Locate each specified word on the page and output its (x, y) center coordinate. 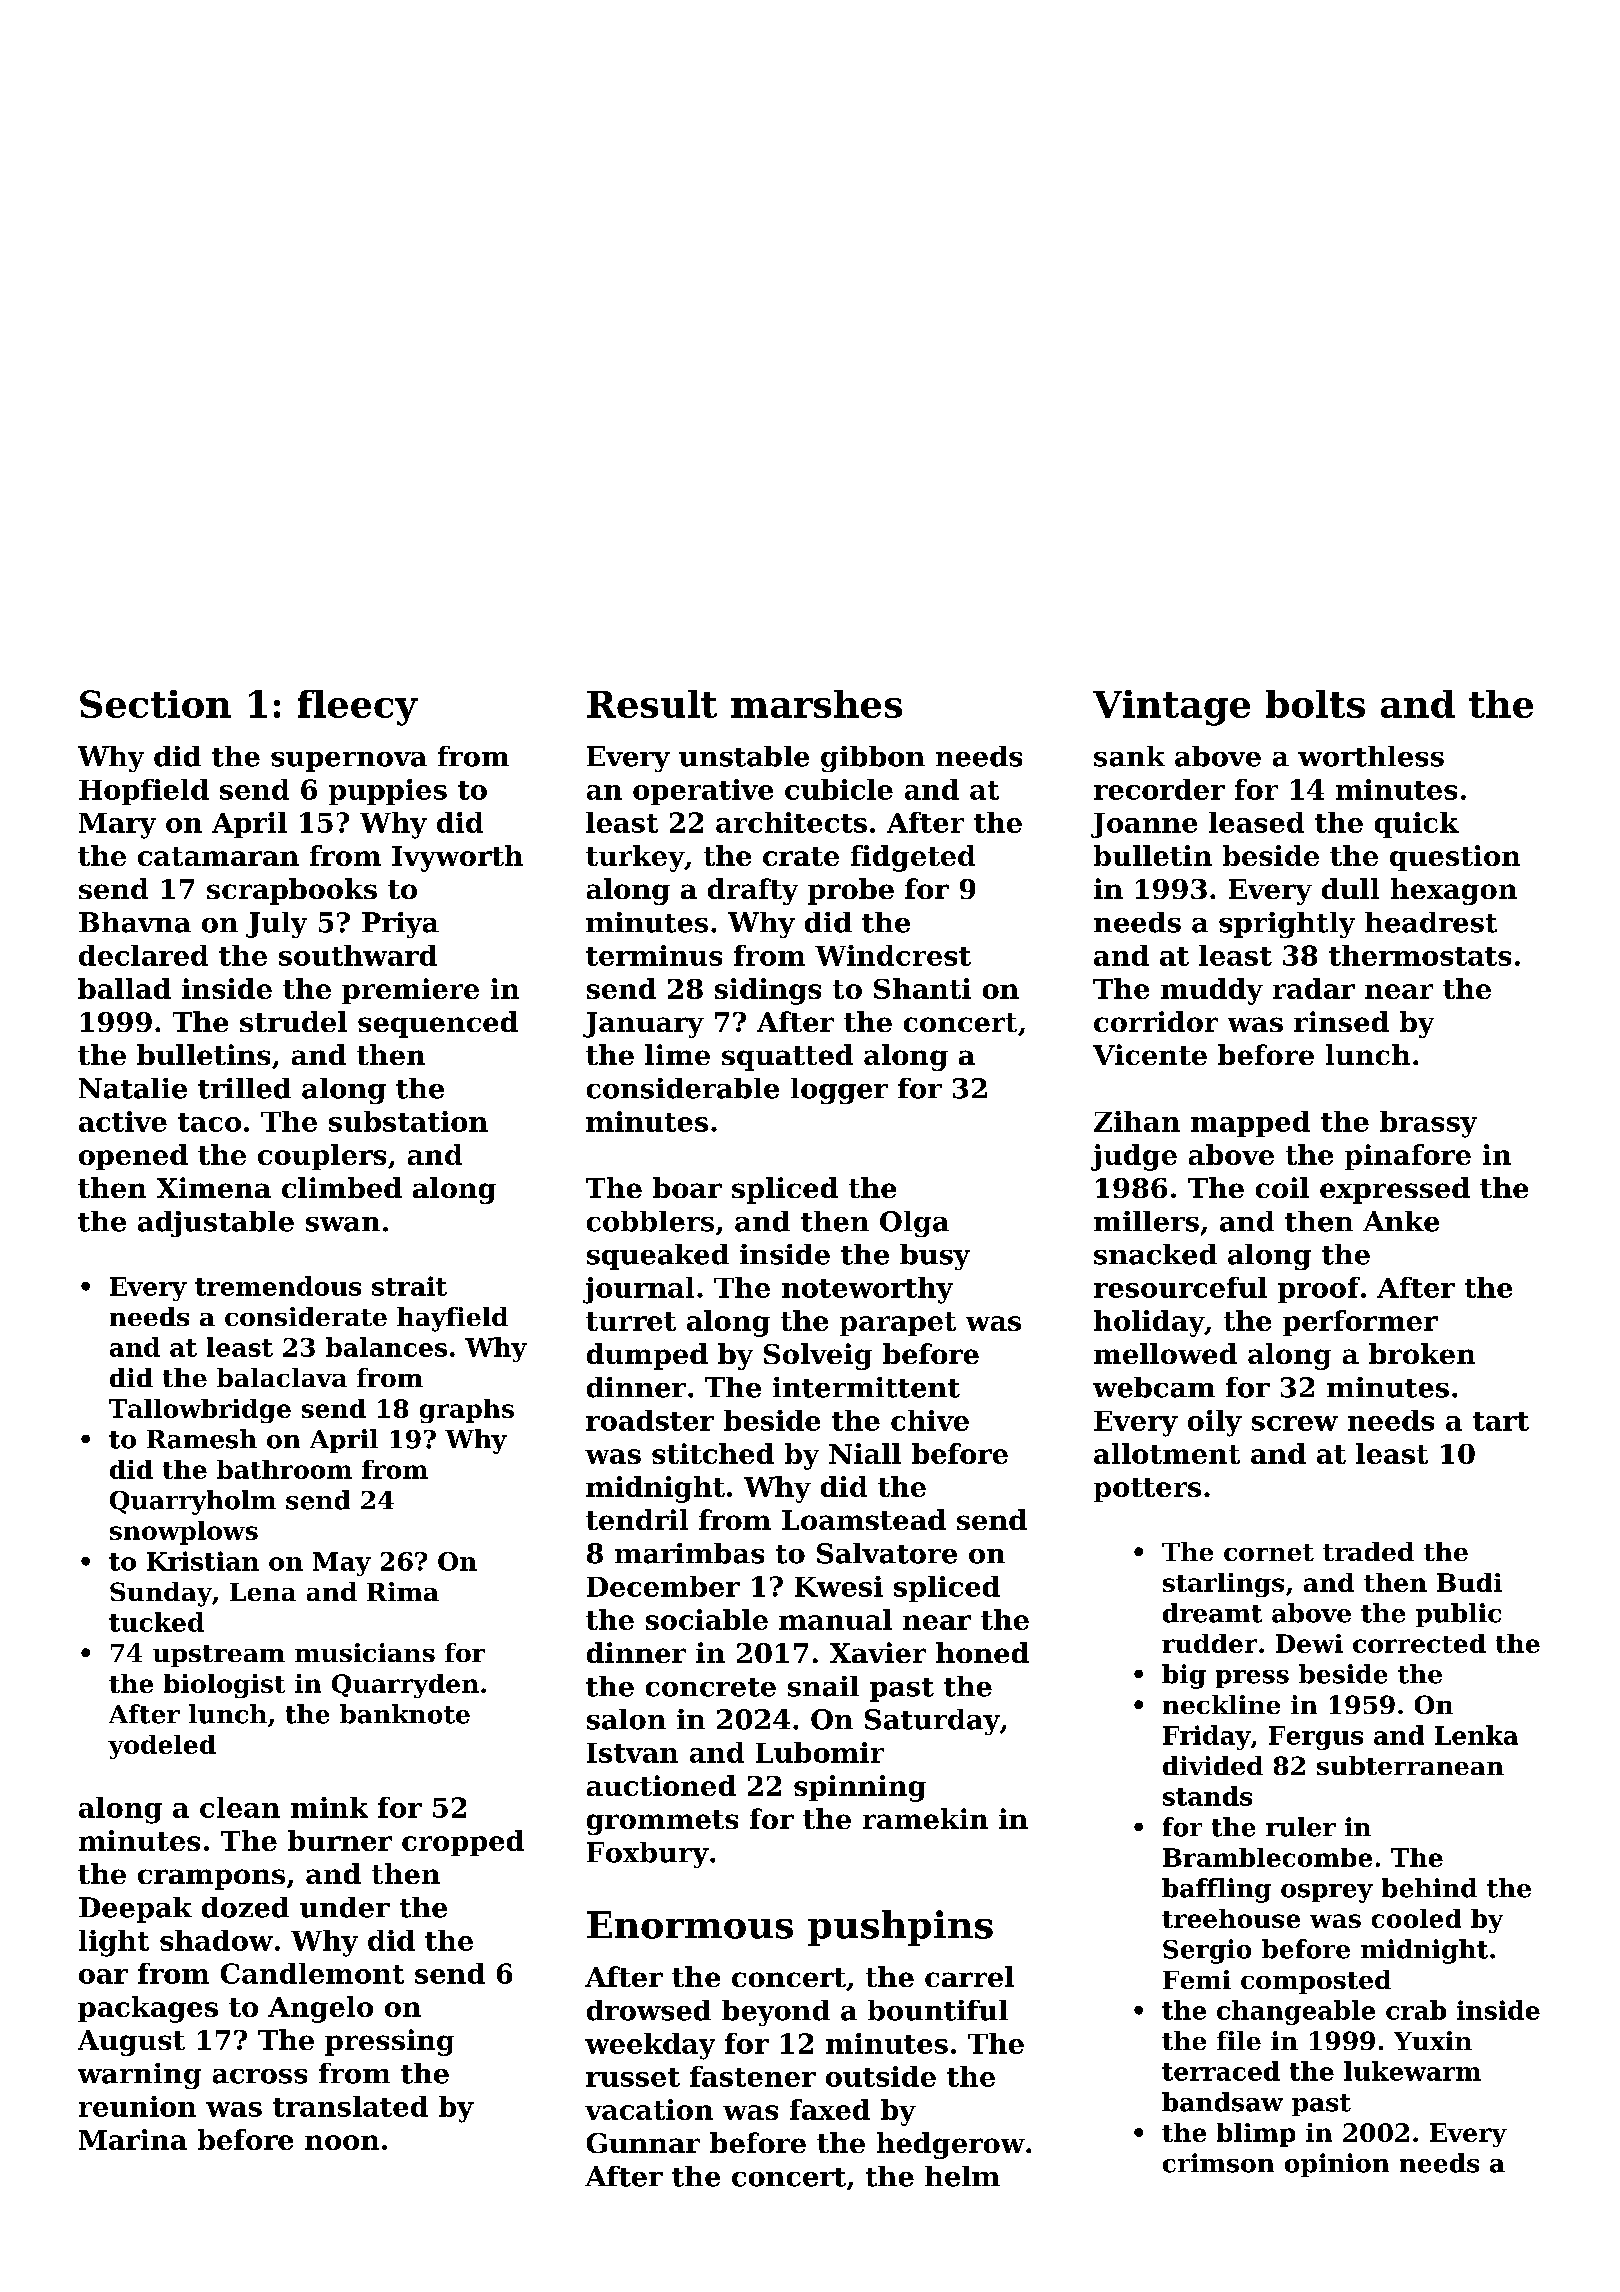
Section (155, 704)
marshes (816, 704)
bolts (1315, 704)
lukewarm (1412, 2071)
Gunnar (643, 2143)
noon (342, 2142)
